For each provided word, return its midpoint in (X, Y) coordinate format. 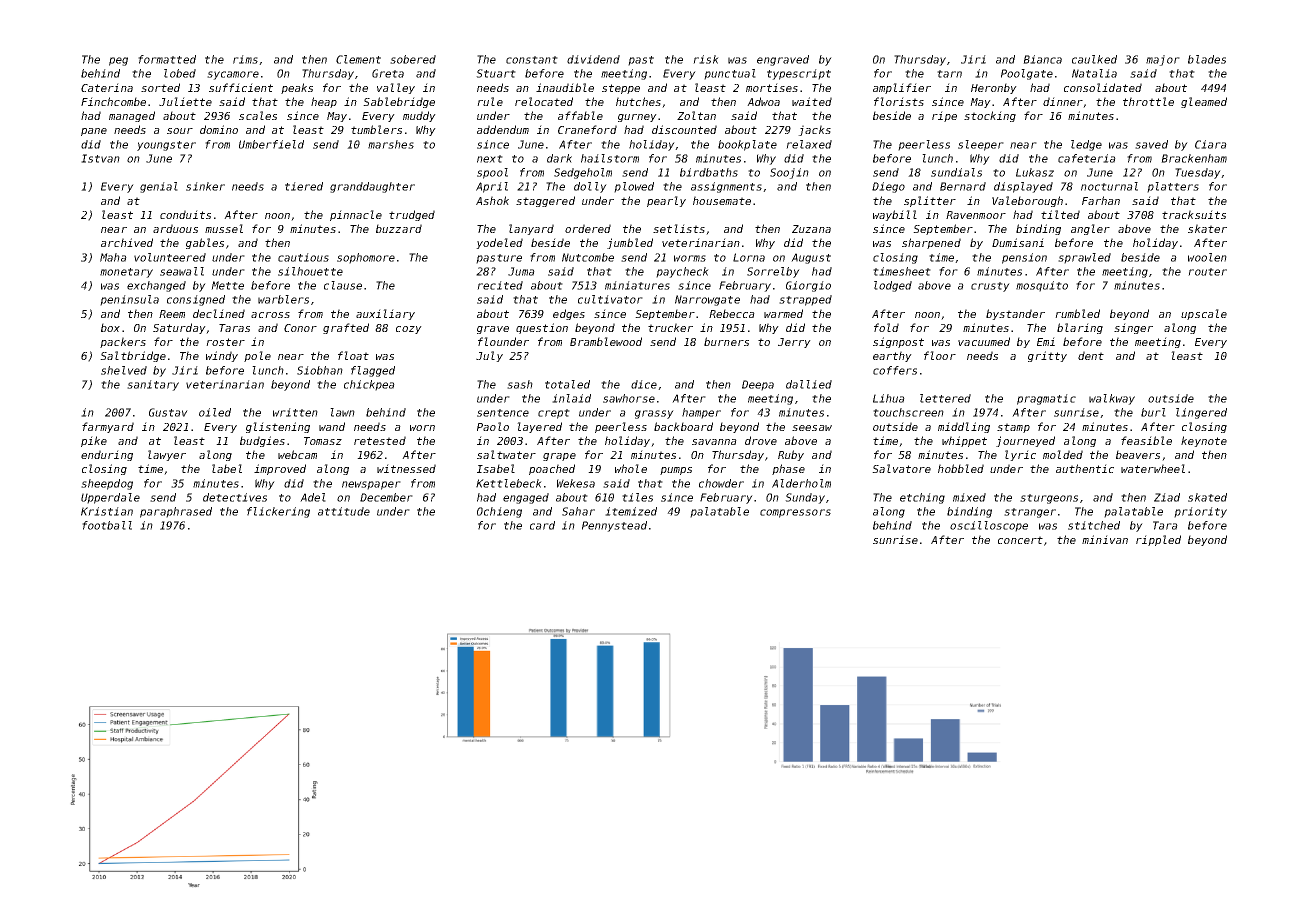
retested (380, 440)
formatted (167, 59)
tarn (949, 74)
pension (1024, 258)
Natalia (1094, 73)
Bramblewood (606, 341)
